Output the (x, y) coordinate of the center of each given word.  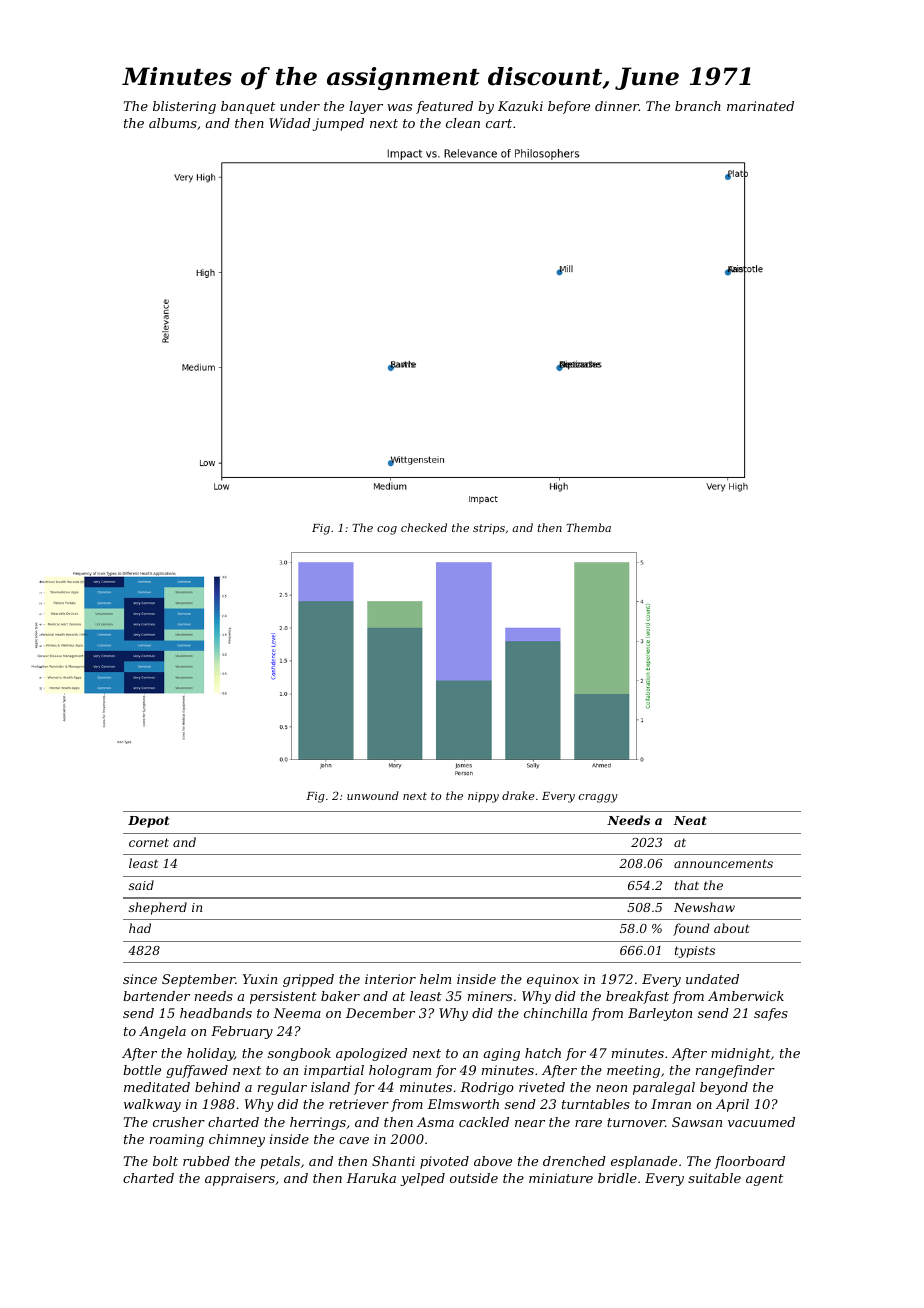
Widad (290, 123)
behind (217, 1087)
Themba (588, 527)
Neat (690, 820)
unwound (373, 795)
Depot (149, 822)
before (569, 107)
